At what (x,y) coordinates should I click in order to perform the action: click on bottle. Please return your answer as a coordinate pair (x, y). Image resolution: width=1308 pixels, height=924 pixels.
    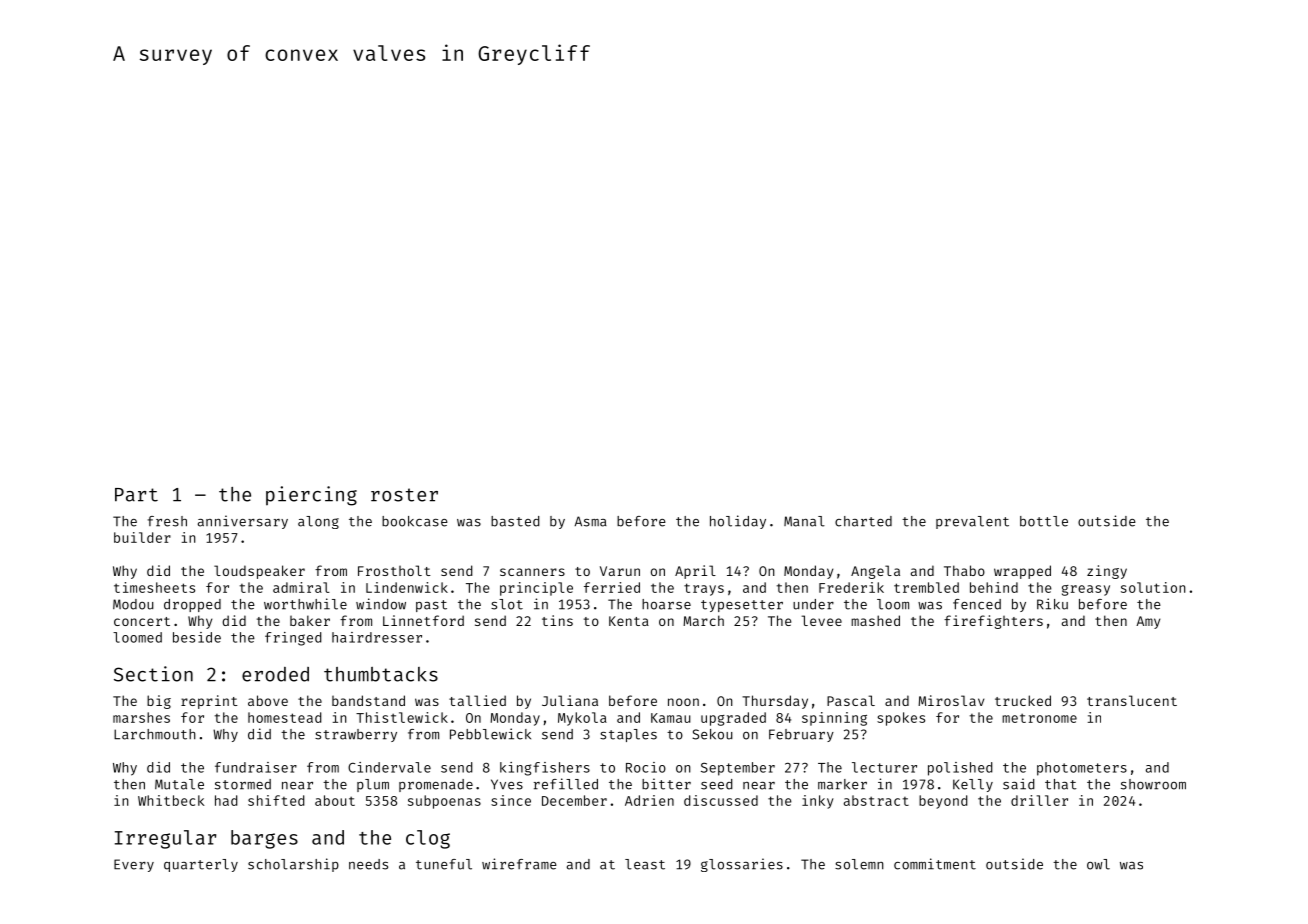
    Looking at the image, I should click on (1044, 521).
